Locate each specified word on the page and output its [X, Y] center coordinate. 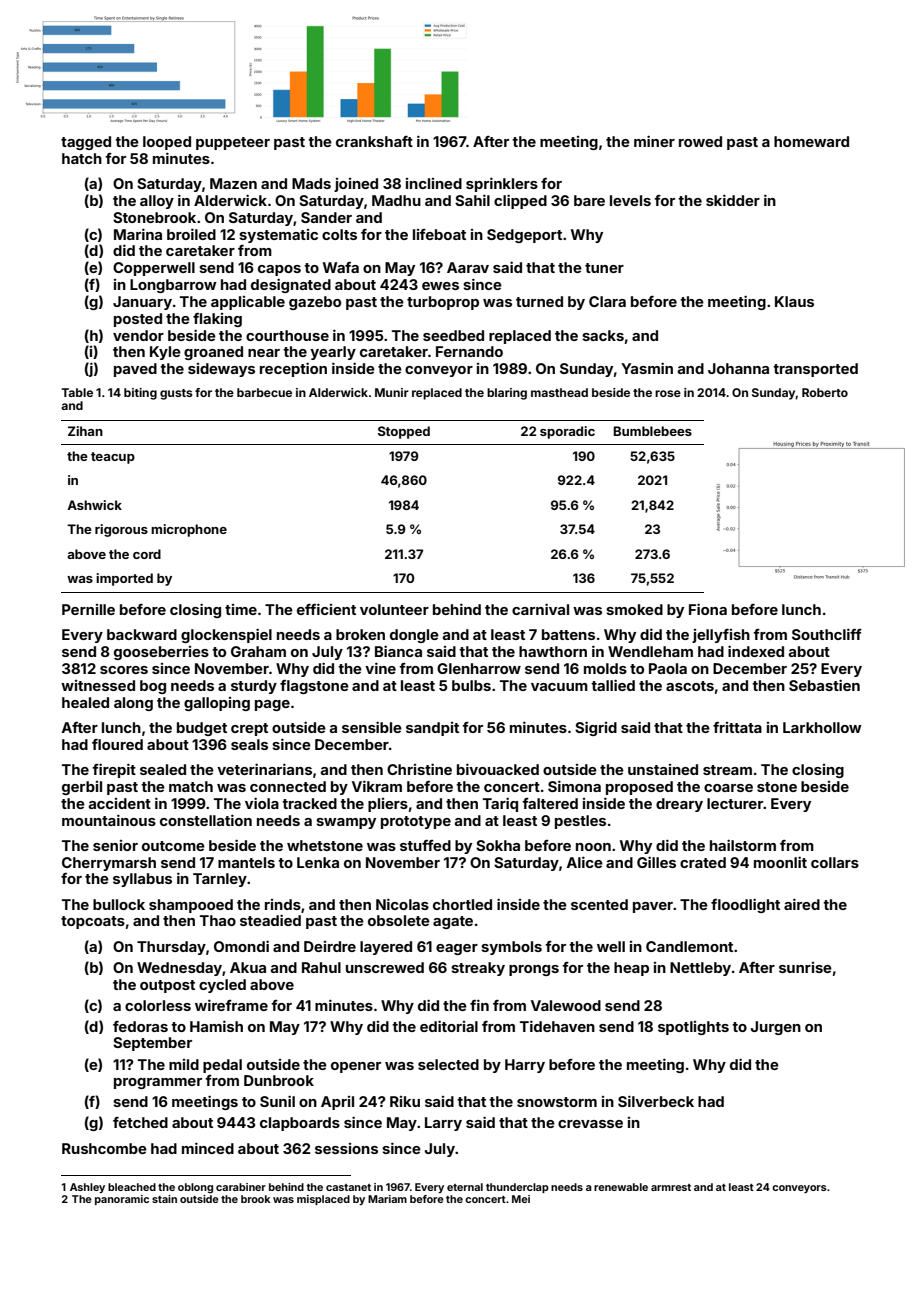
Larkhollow [822, 727]
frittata [737, 727]
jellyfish [721, 636]
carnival [540, 609]
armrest [671, 1187]
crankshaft [374, 141]
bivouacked [498, 769]
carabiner [241, 1187]
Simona [574, 786]
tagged [86, 143]
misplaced [323, 1200]
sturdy [254, 687]
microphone [189, 530]
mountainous [109, 820]
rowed [700, 141]
